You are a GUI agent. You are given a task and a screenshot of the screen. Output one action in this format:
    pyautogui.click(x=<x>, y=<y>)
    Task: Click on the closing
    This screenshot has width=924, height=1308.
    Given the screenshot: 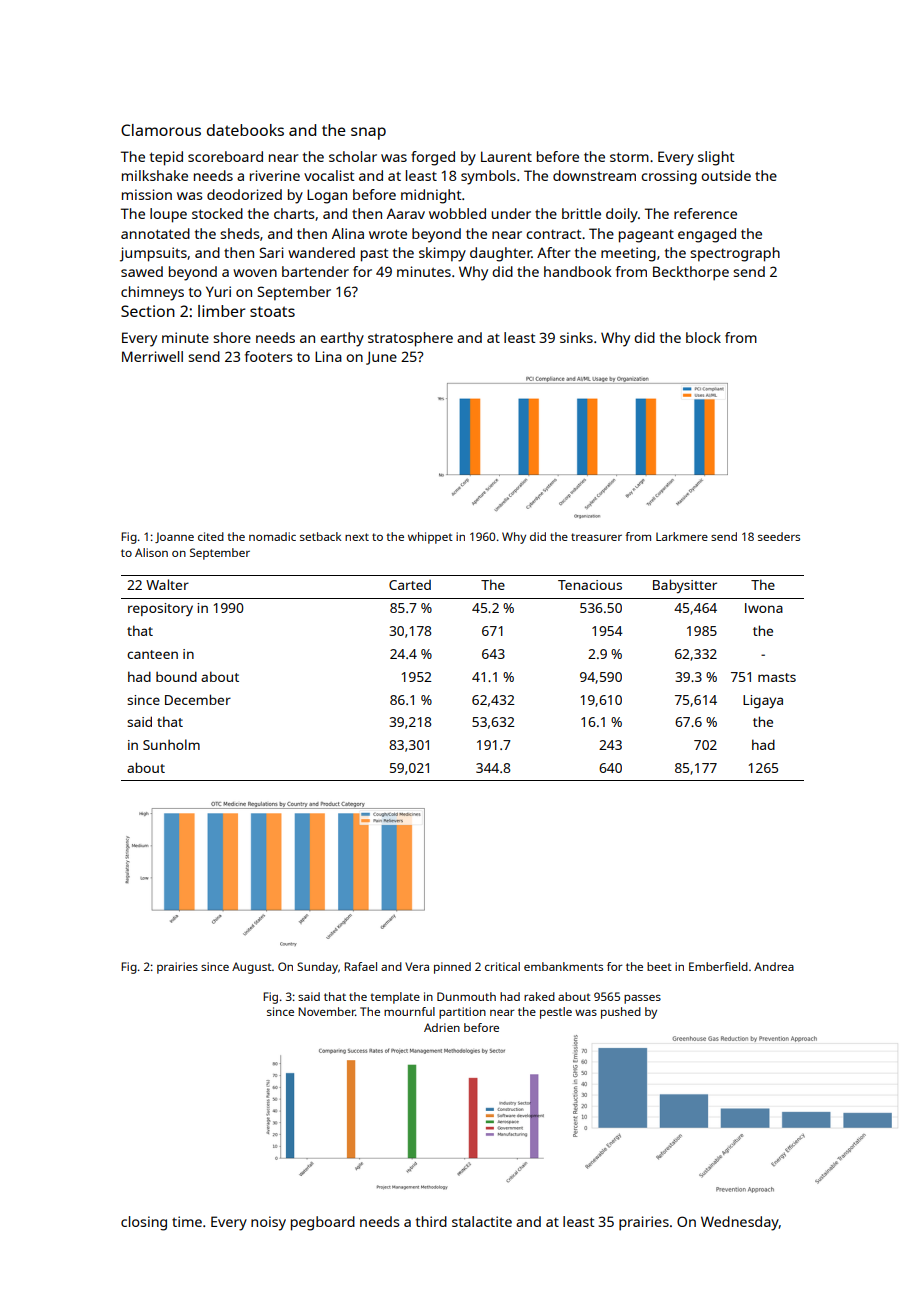 What is the action you would take?
    pyautogui.click(x=144, y=1223)
